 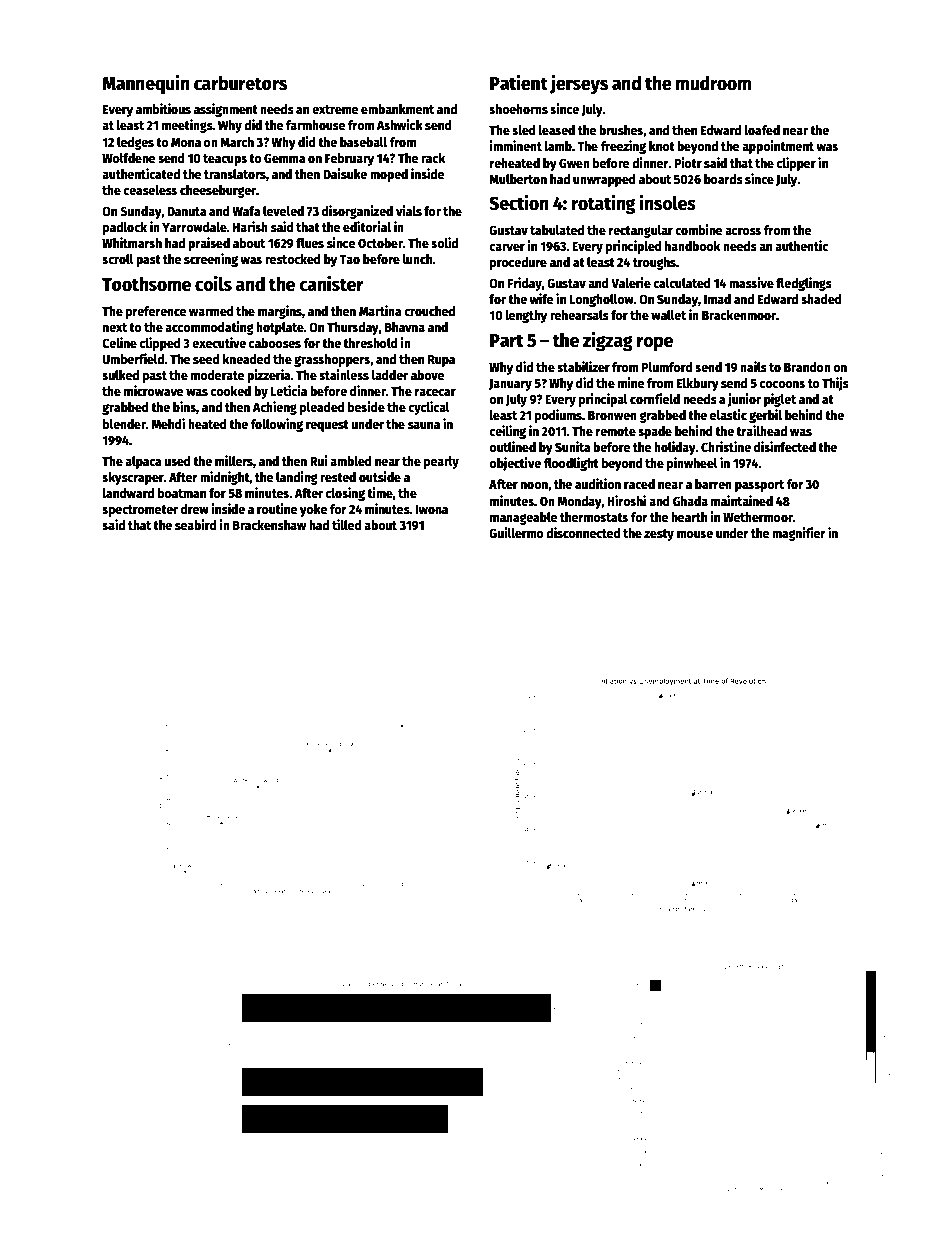 I want to click on ceaseless, so click(x=150, y=190).
